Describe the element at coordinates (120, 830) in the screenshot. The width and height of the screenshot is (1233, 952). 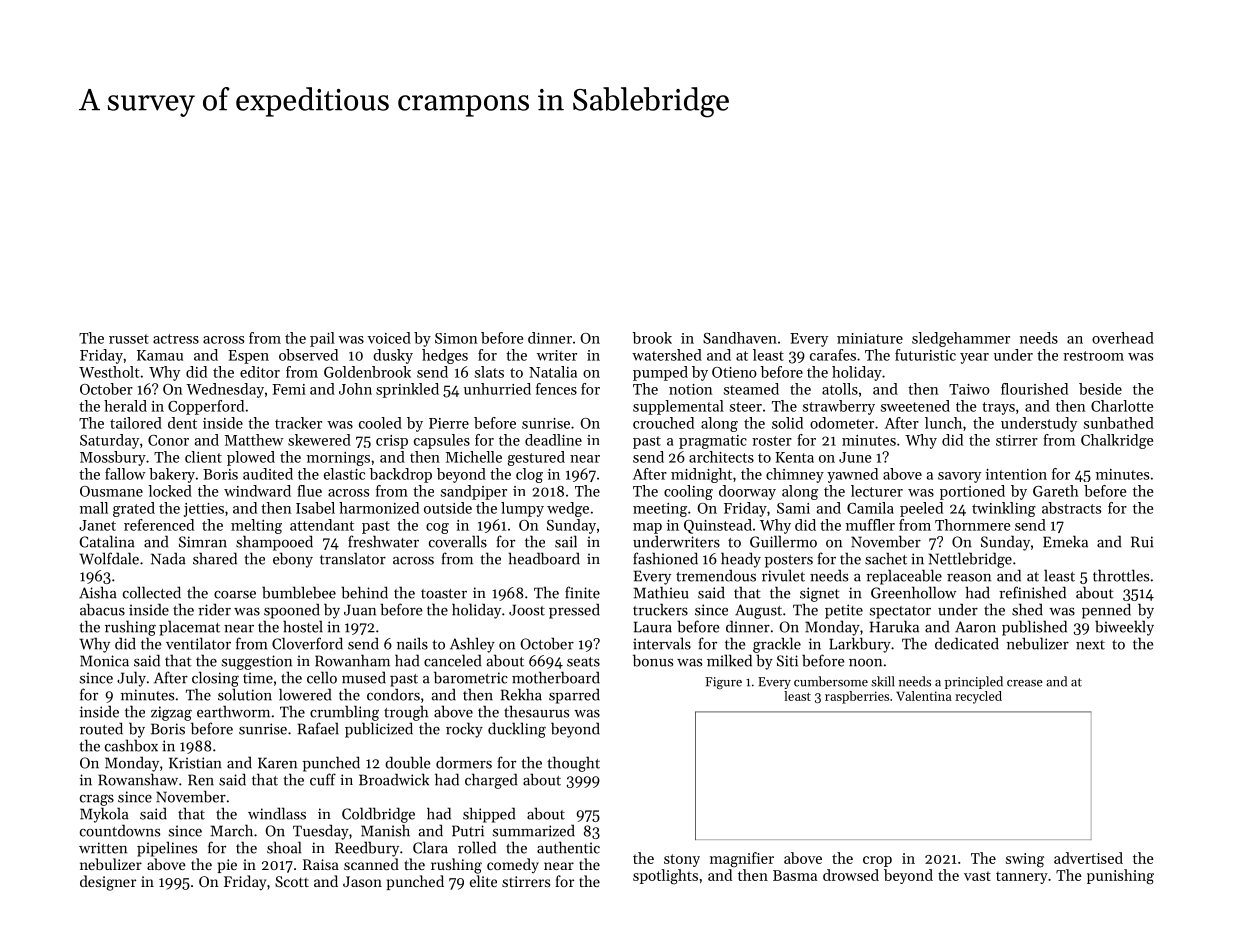
I see `countdowns` at that location.
